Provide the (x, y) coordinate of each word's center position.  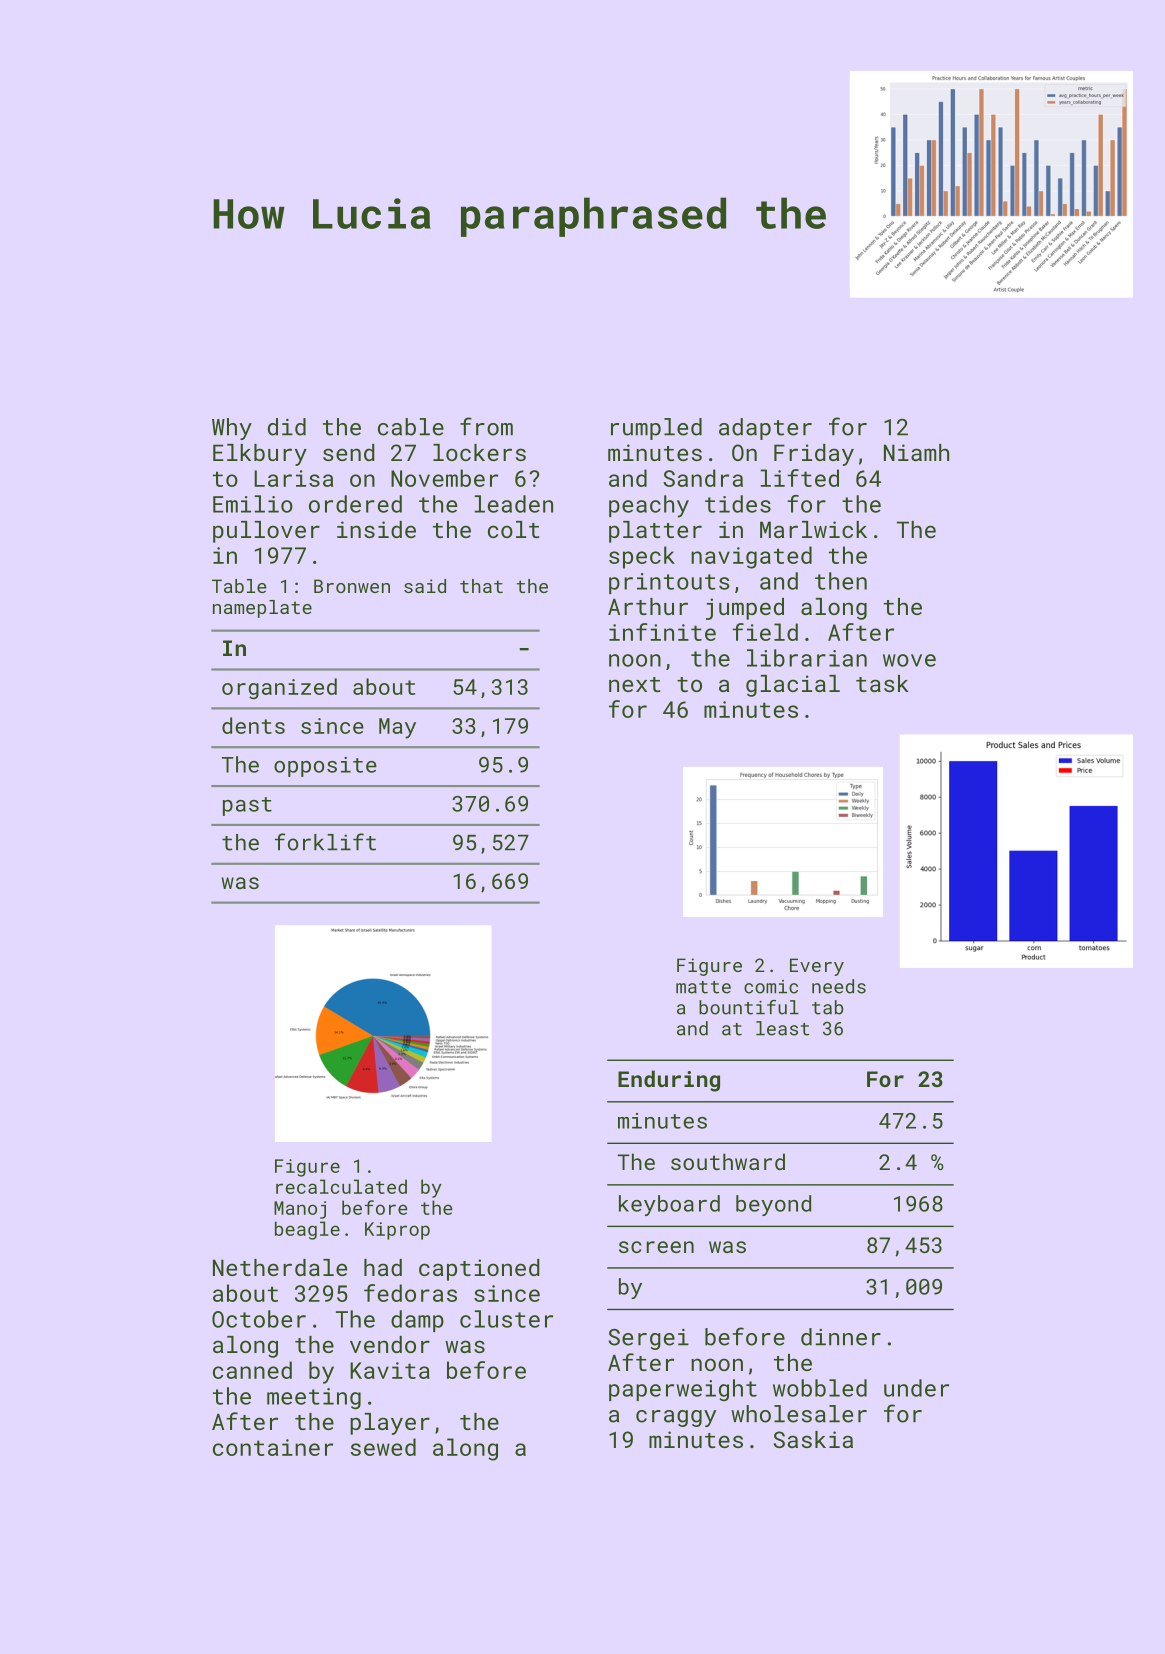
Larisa (293, 478)
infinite (662, 632)
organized (279, 689)
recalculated (341, 1186)
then (841, 581)
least (782, 1028)
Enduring (669, 1081)
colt (513, 529)
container (273, 1447)
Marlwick (813, 529)
